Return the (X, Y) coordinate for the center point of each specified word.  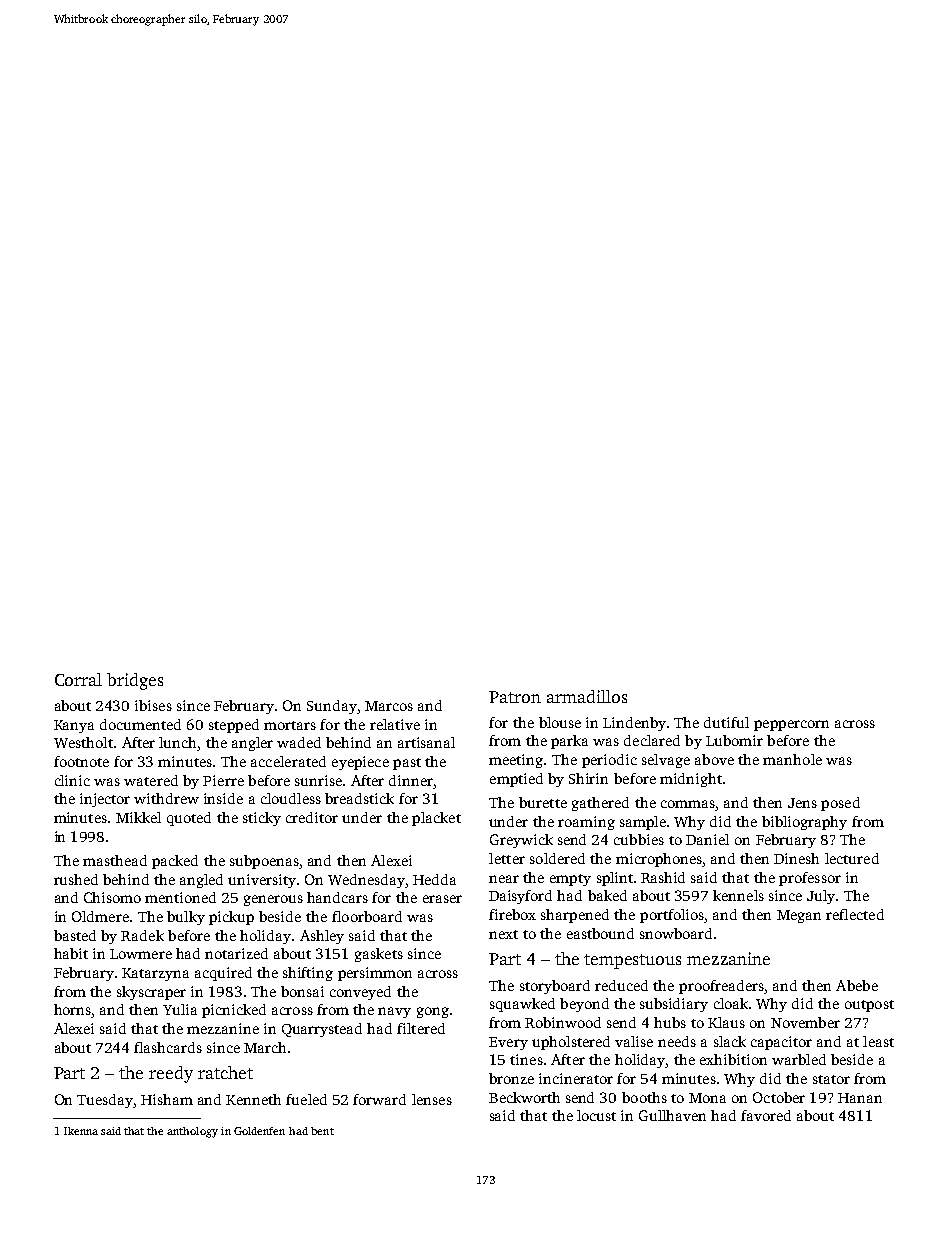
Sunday (332, 707)
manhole (792, 759)
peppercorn (791, 725)
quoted (189, 819)
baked (607, 895)
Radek (142, 935)
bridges (135, 681)
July (821, 897)
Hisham (167, 1099)
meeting (516, 761)
